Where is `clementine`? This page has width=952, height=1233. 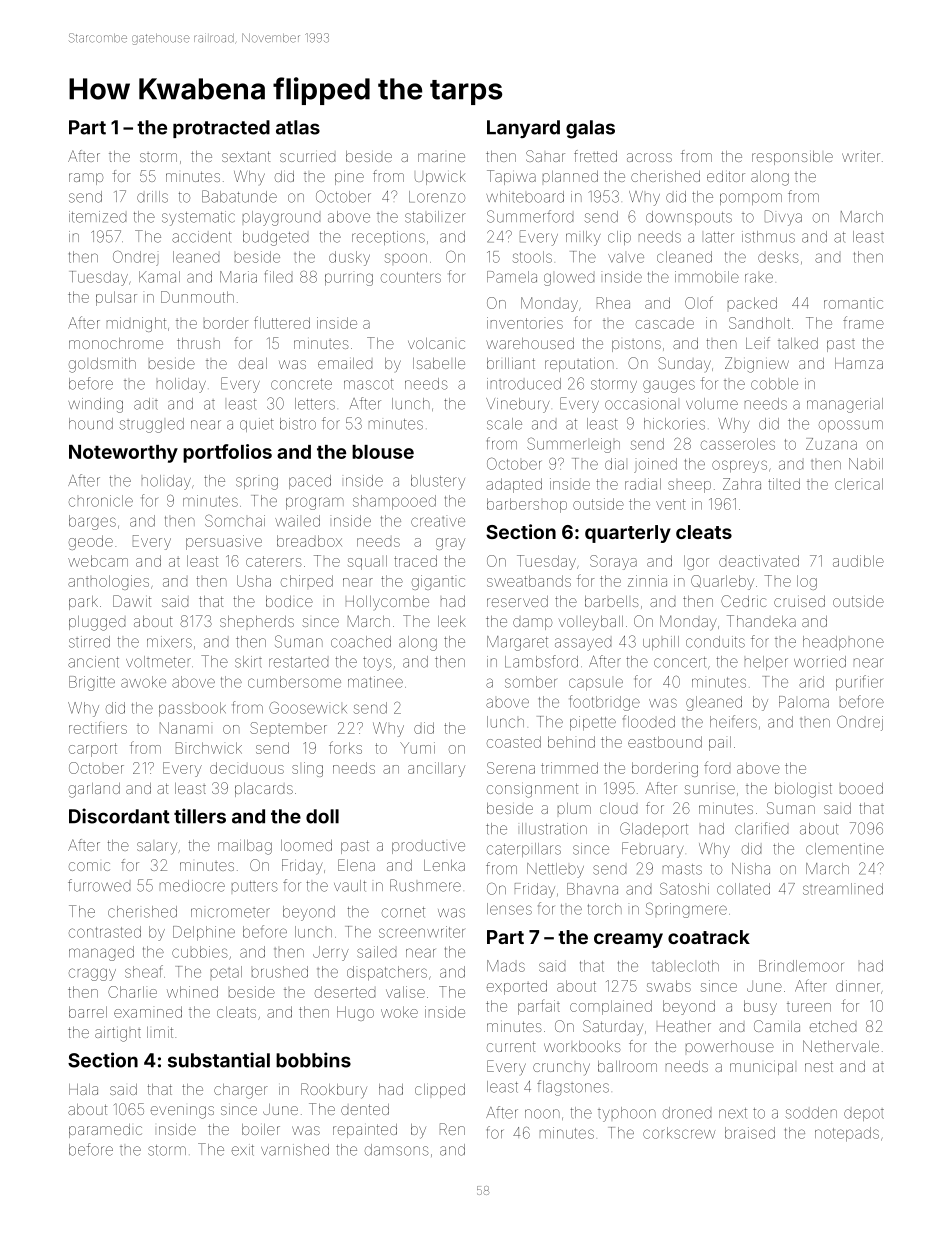 clementine is located at coordinates (845, 849).
